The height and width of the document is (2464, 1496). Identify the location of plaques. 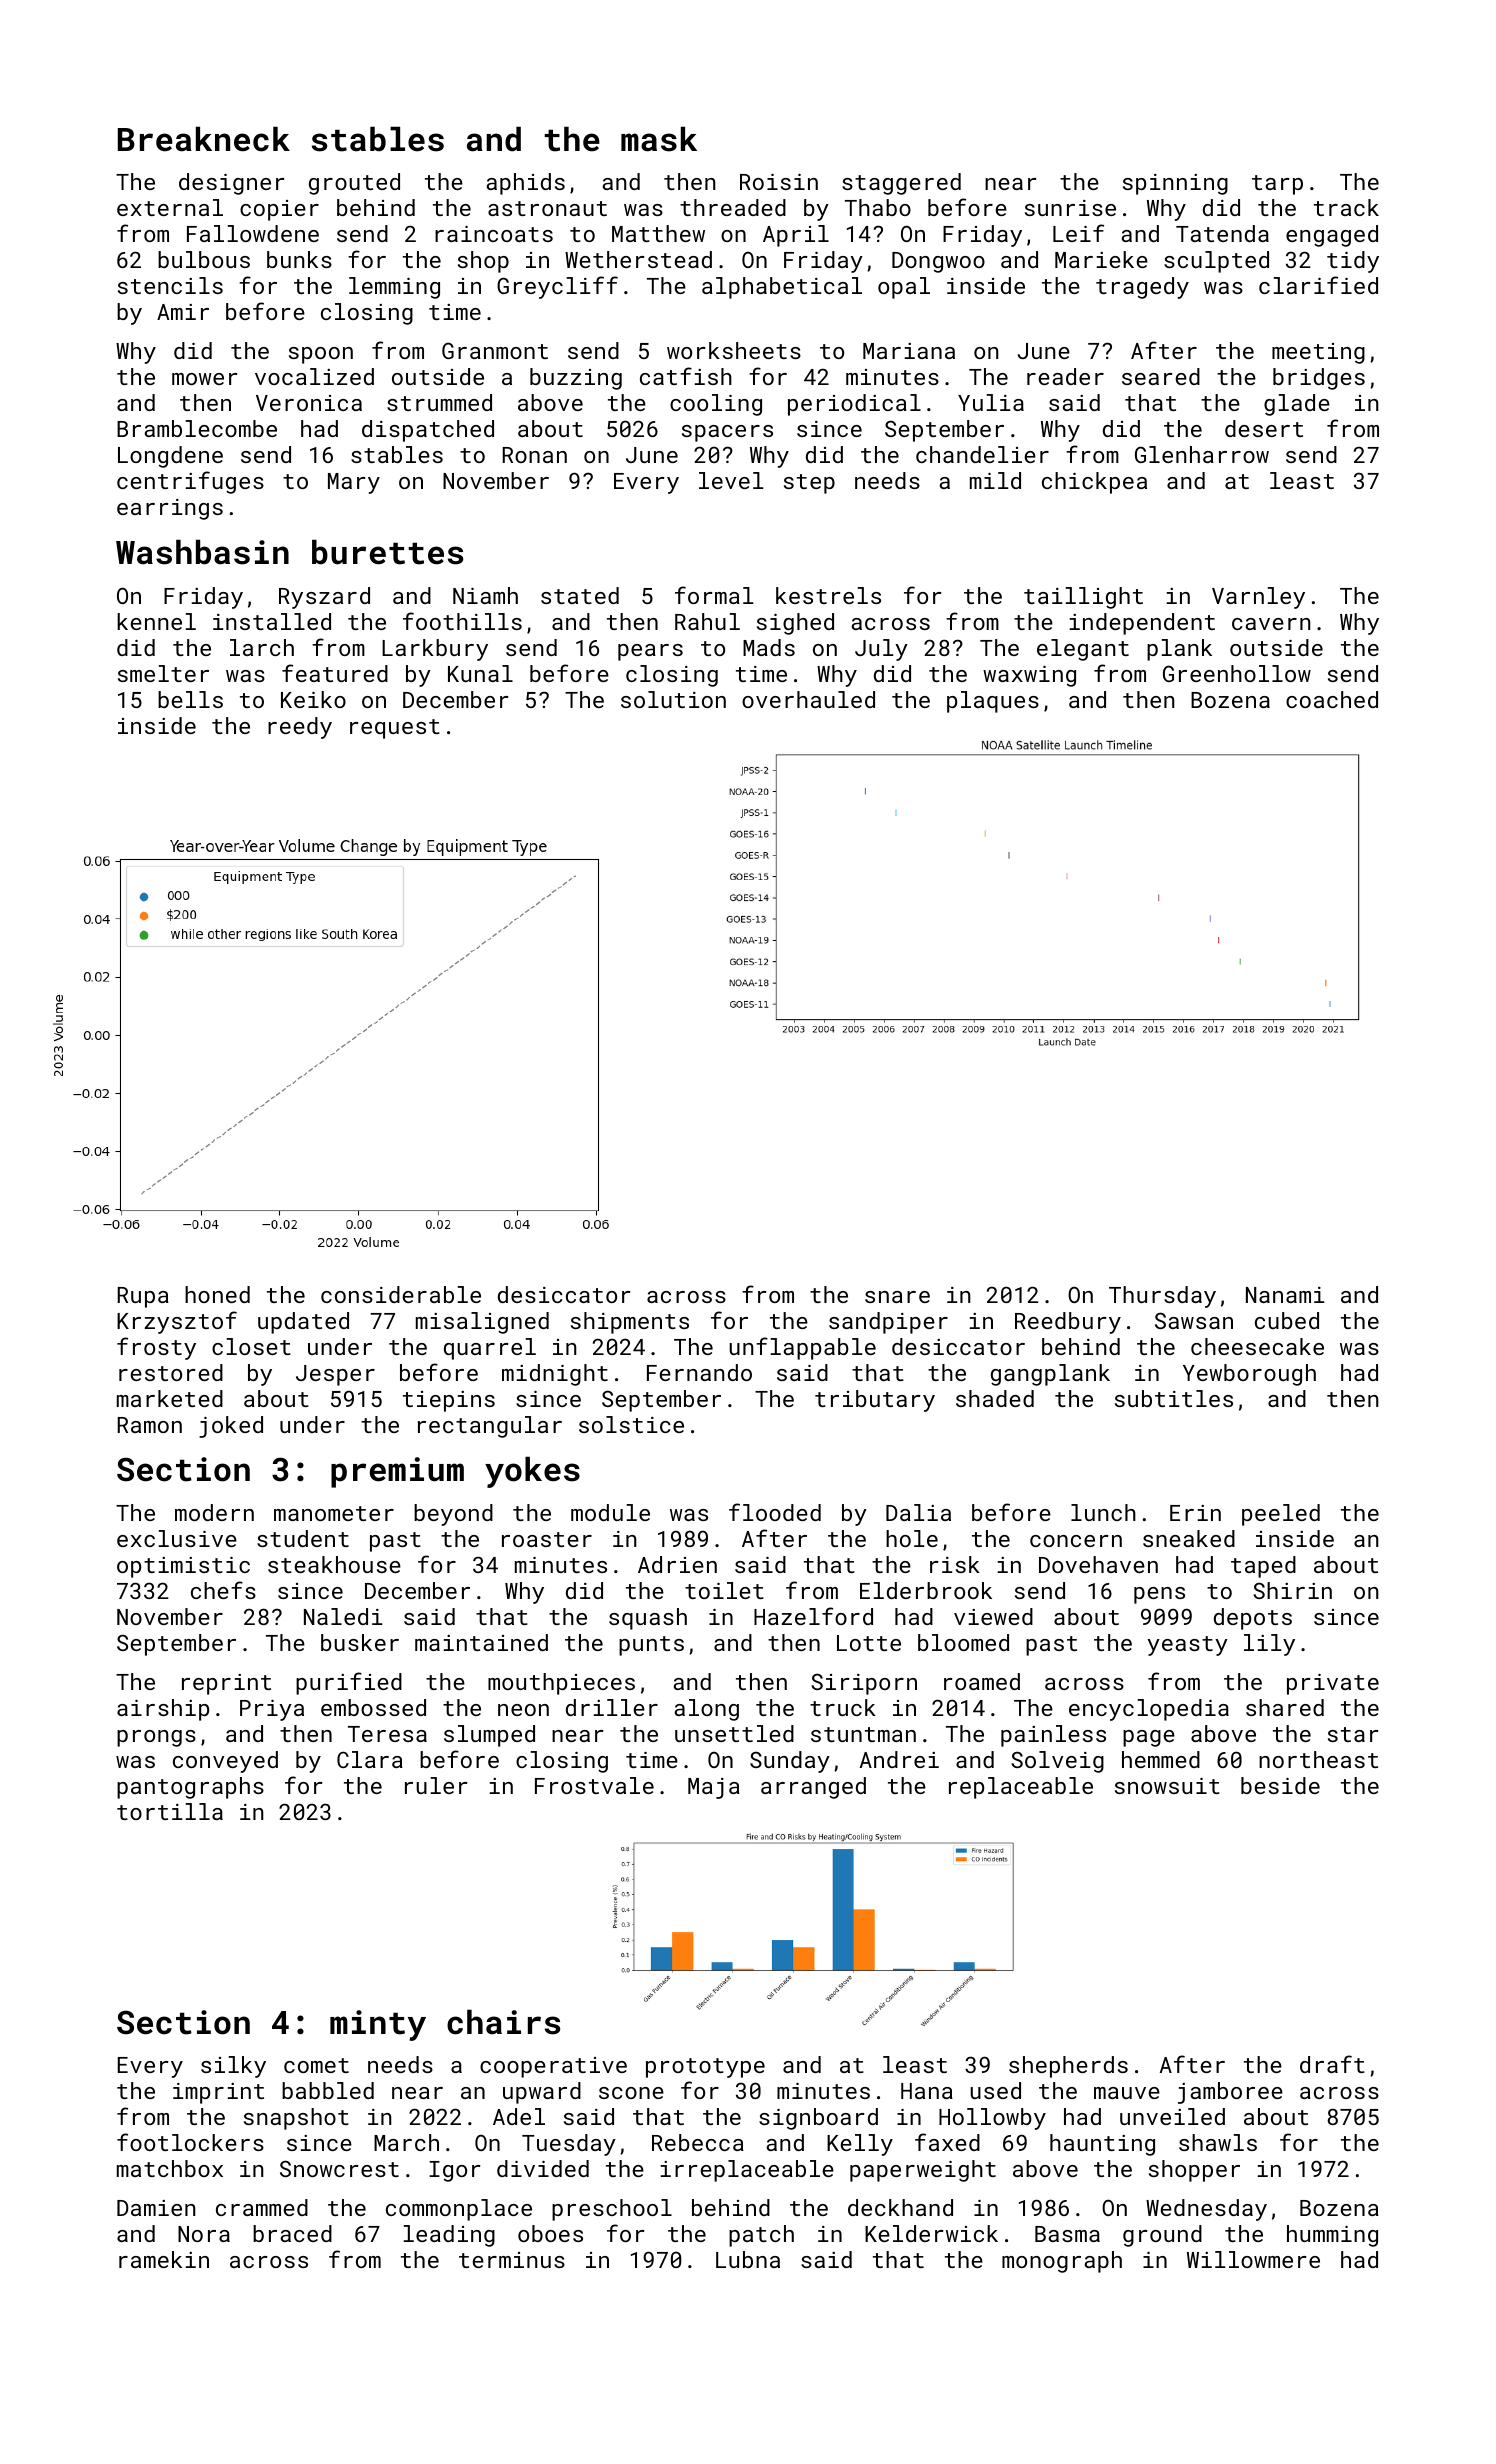
(993, 702).
